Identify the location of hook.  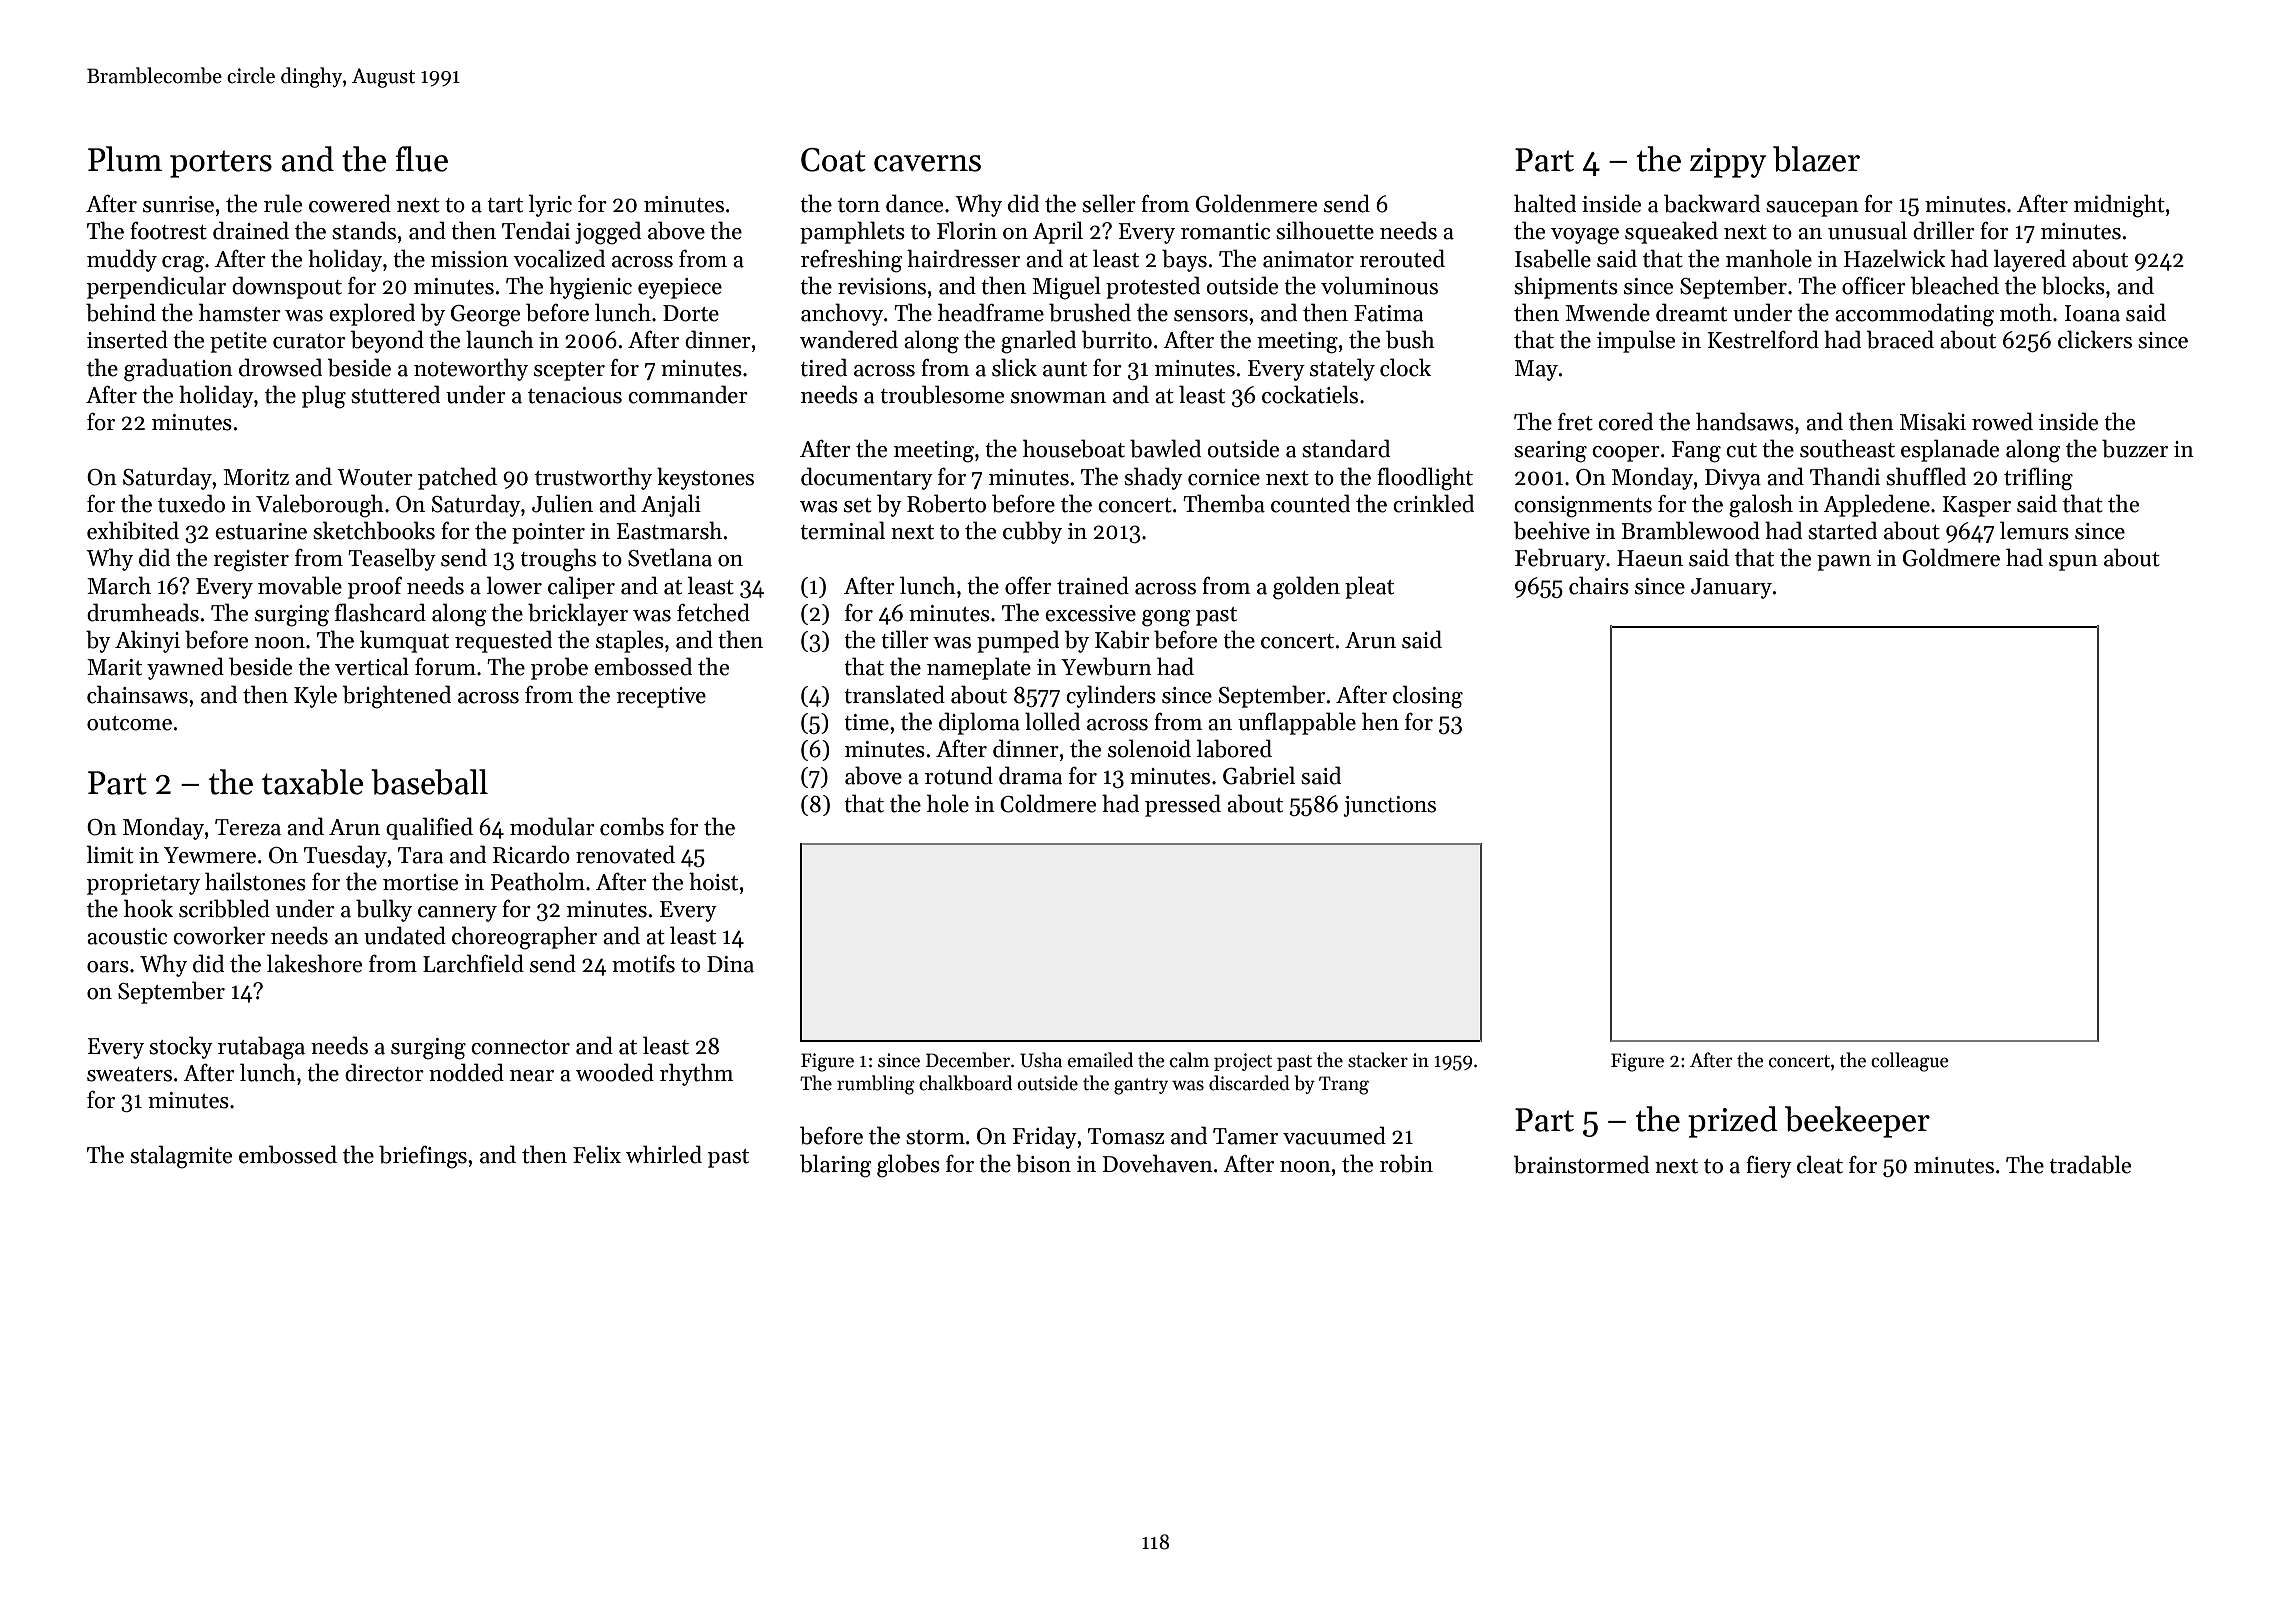
(148, 908).
